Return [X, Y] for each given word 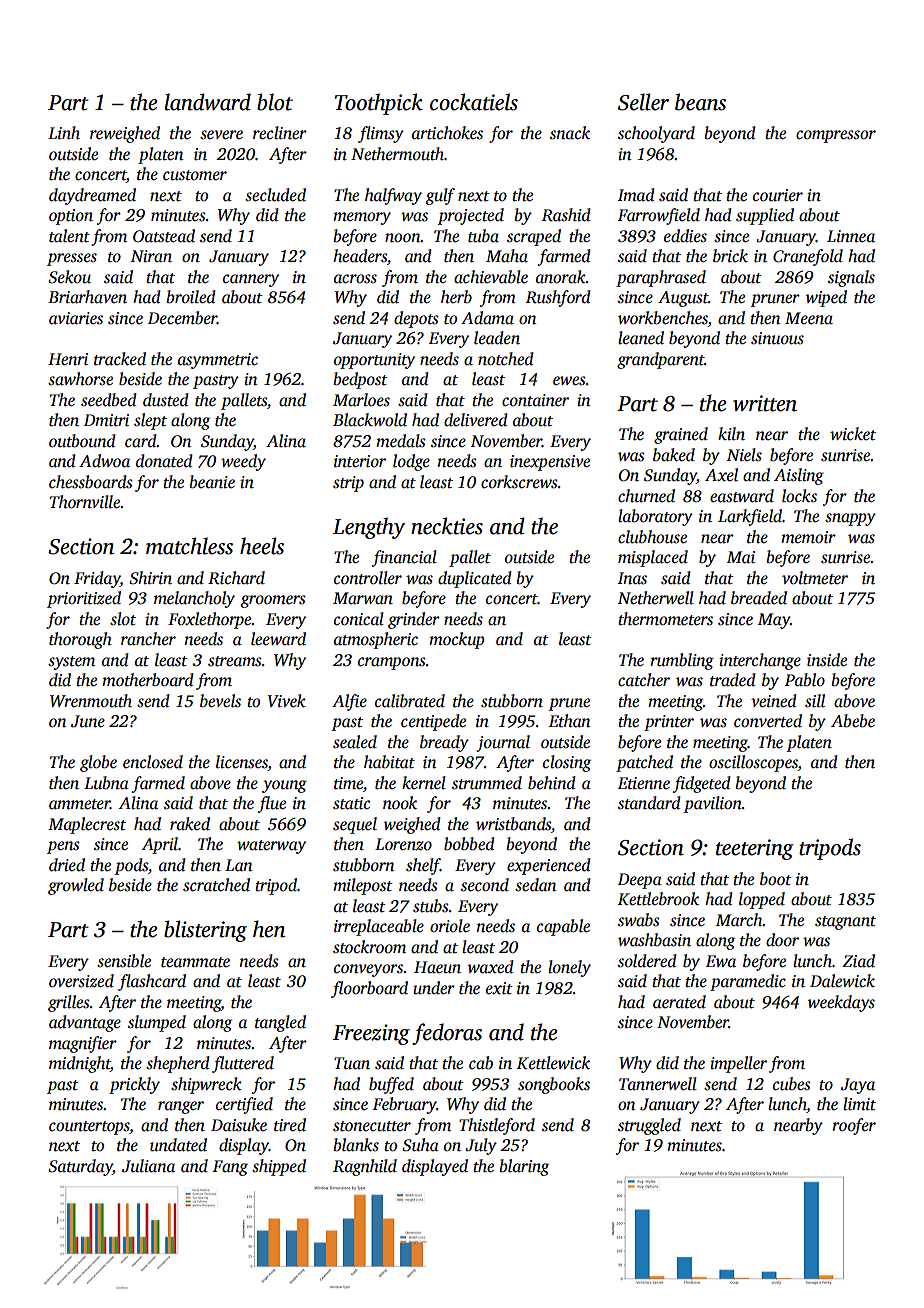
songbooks [554, 1085]
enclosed [153, 762]
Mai [741, 557]
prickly [134, 1085]
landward [208, 102]
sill [815, 701]
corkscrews [519, 482]
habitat [389, 762]
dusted [165, 400]
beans [700, 102]
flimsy [381, 134]
